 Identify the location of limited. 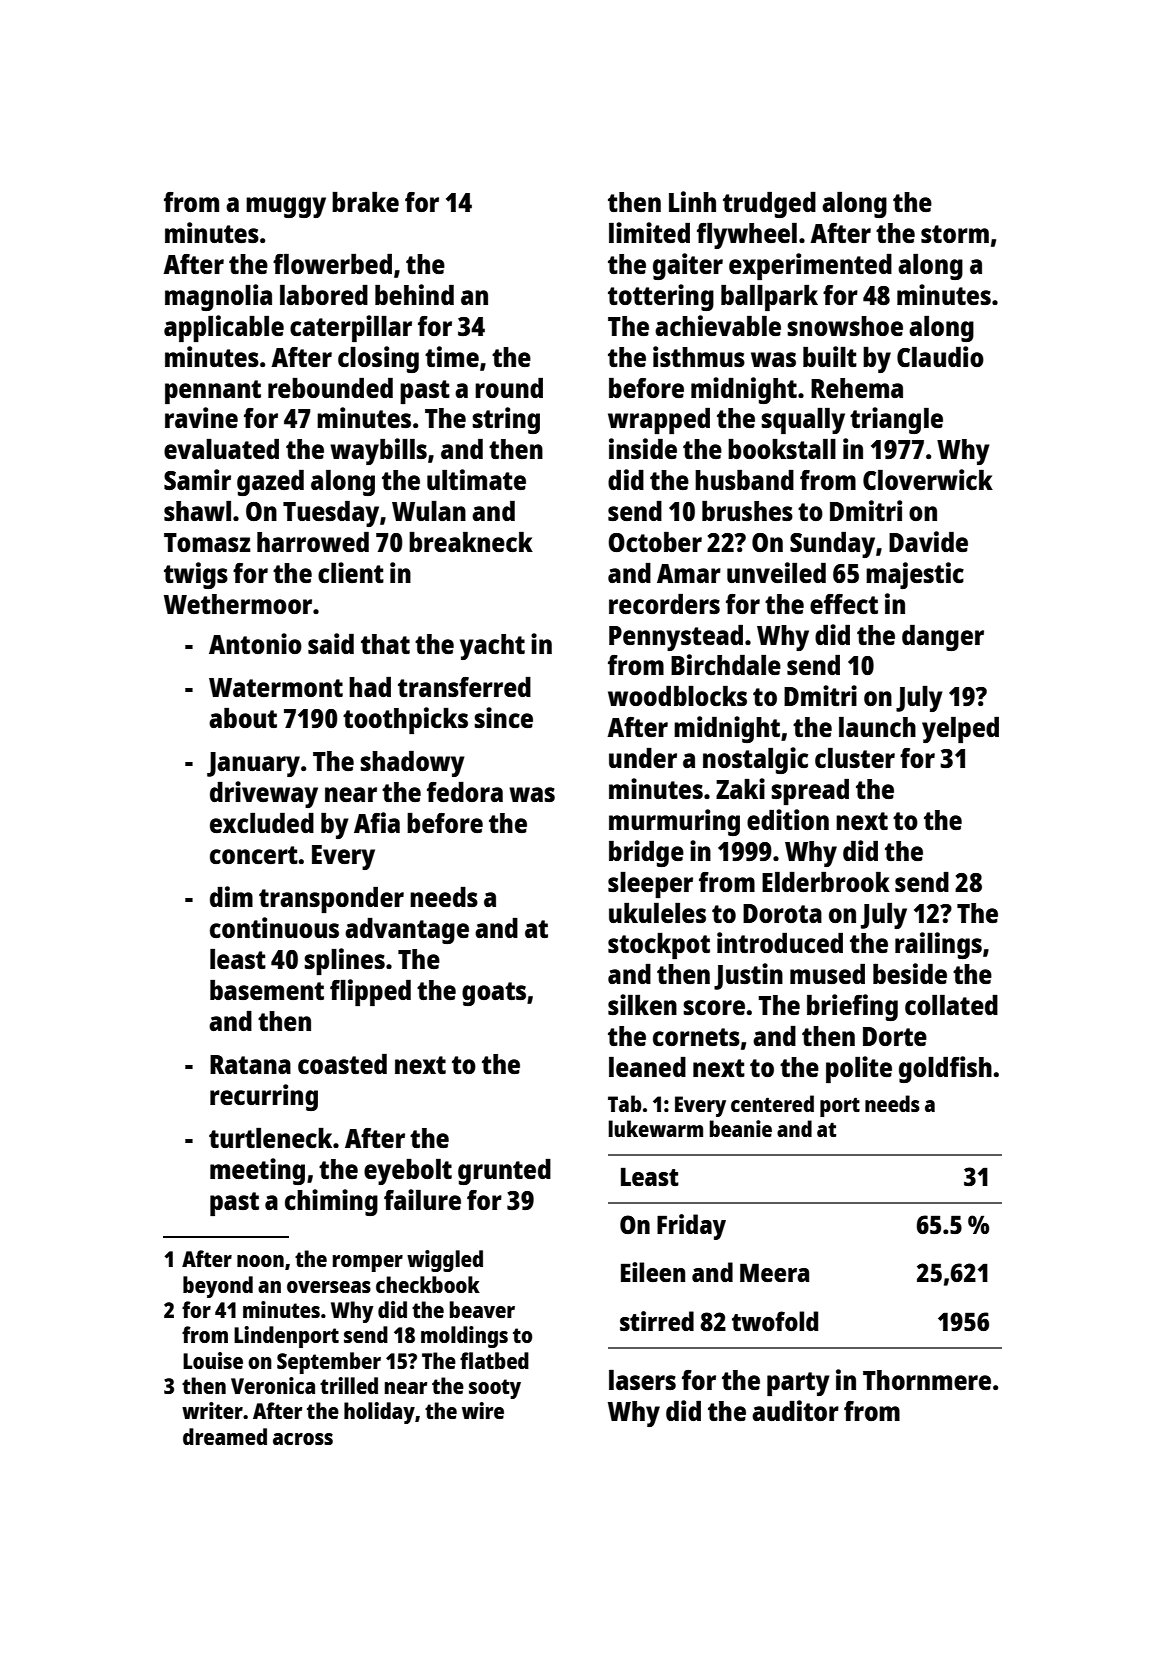
(649, 232).
